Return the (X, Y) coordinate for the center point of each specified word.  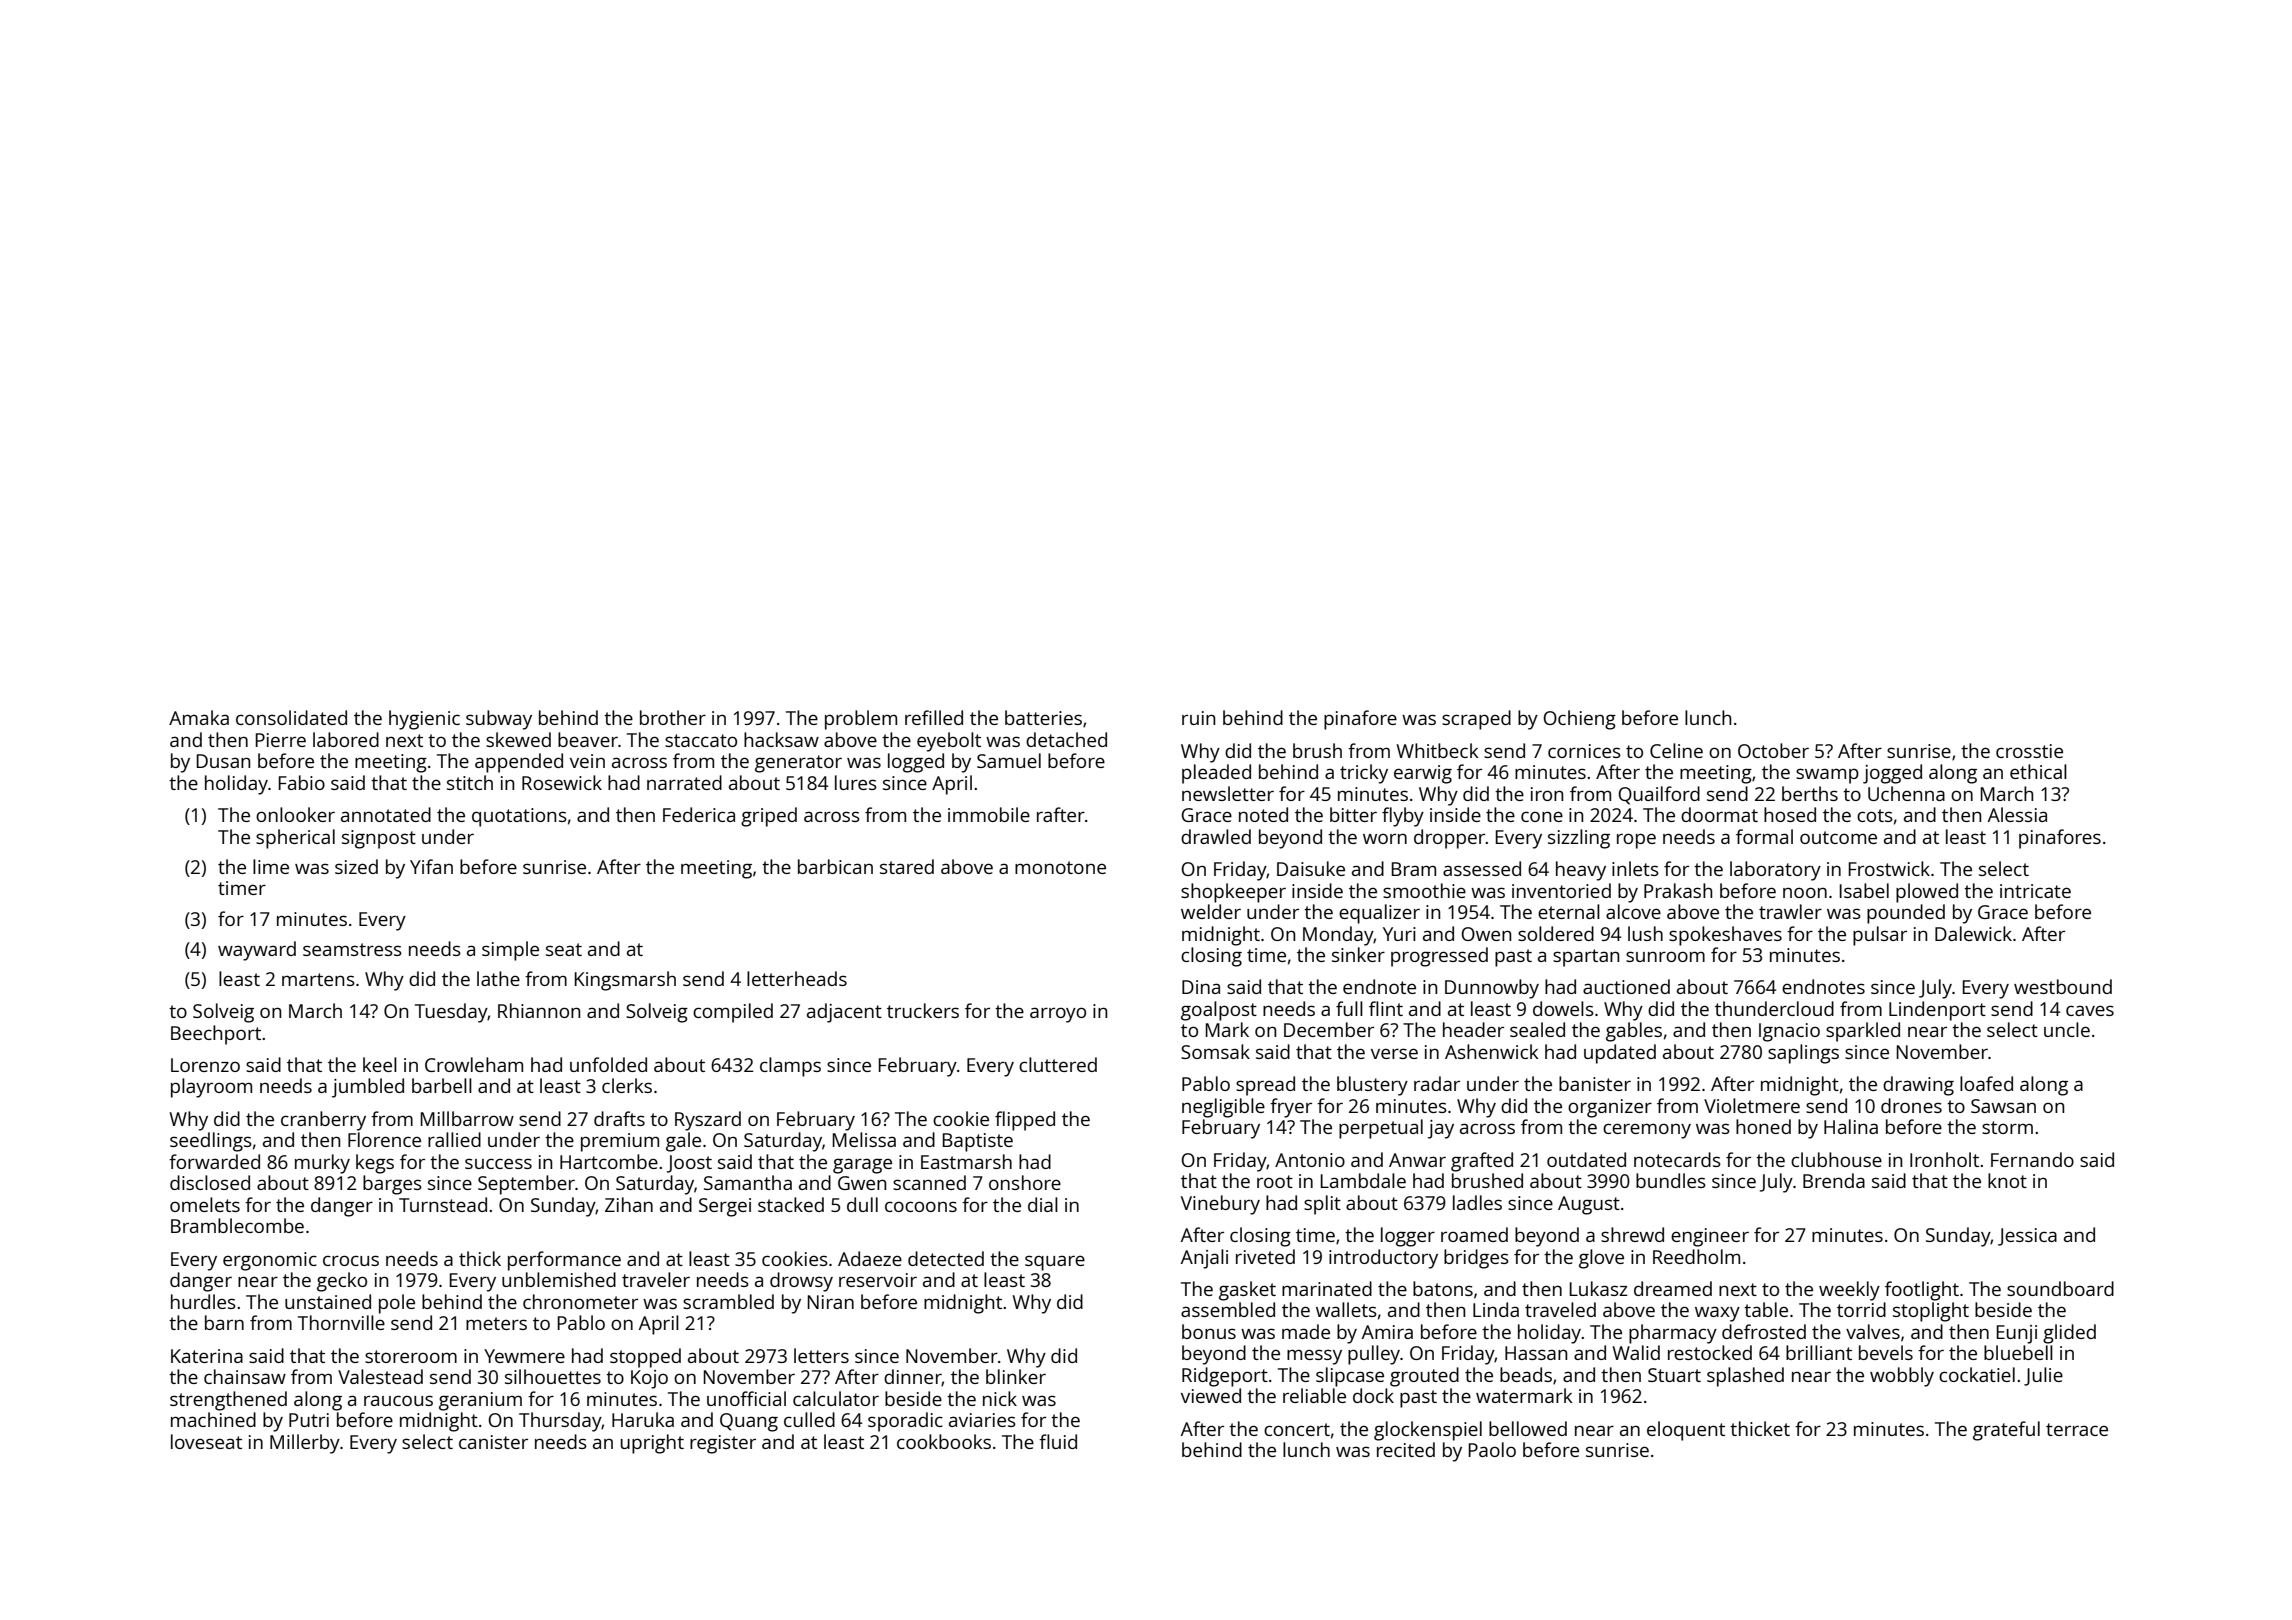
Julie (2043, 1376)
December (1329, 1029)
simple (510, 951)
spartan (1586, 958)
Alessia (2017, 814)
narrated (684, 782)
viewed (1211, 1395)
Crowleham (474, 1064)
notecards (1677, 1159)
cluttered (1058, 1064)
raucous (398, 1400)
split (1322, 1205)
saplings (1803, 1054)
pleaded (1216, 774)
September (526, 1185)
